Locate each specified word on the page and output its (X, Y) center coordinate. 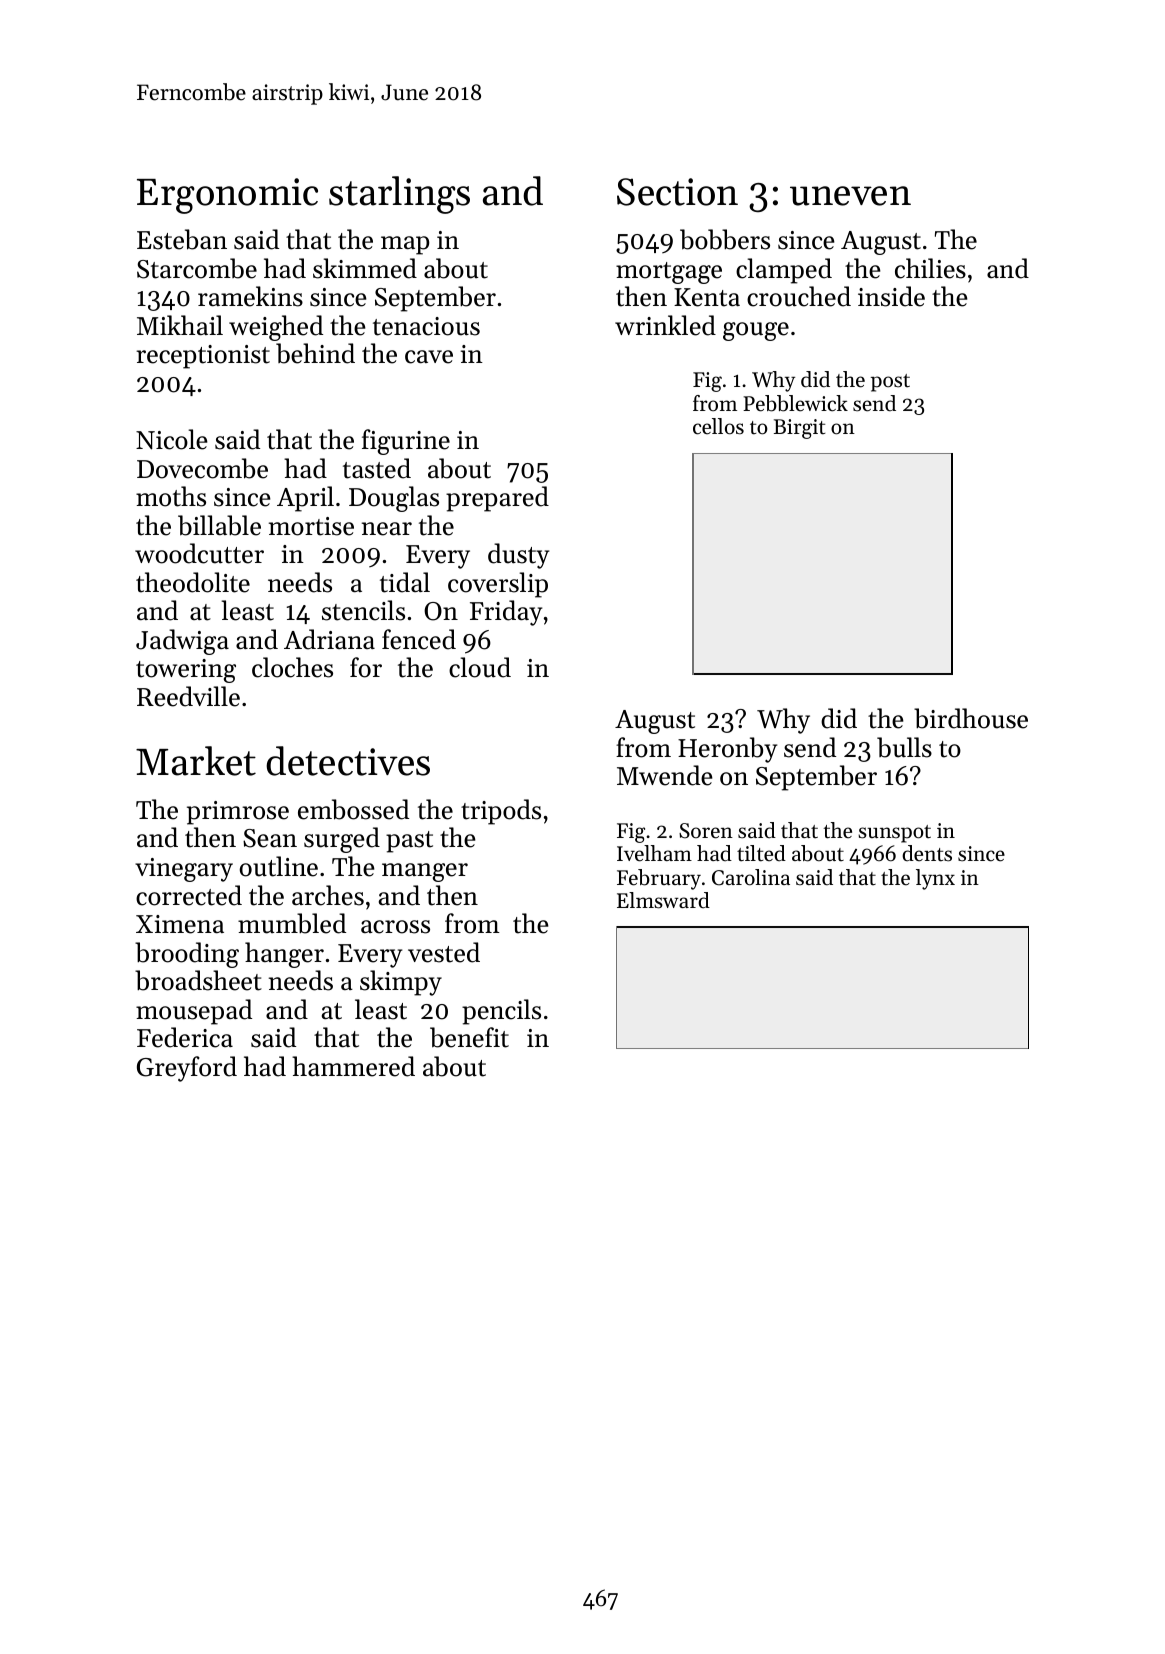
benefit (469, 1037)
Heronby (727, 750)
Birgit (799, 429)
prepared (497, 499)
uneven (850, 196)
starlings (399, 195)
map (405, 245)
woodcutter (199, 553)
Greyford (187, 1069)
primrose (238, 813)
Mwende (665, 775)
